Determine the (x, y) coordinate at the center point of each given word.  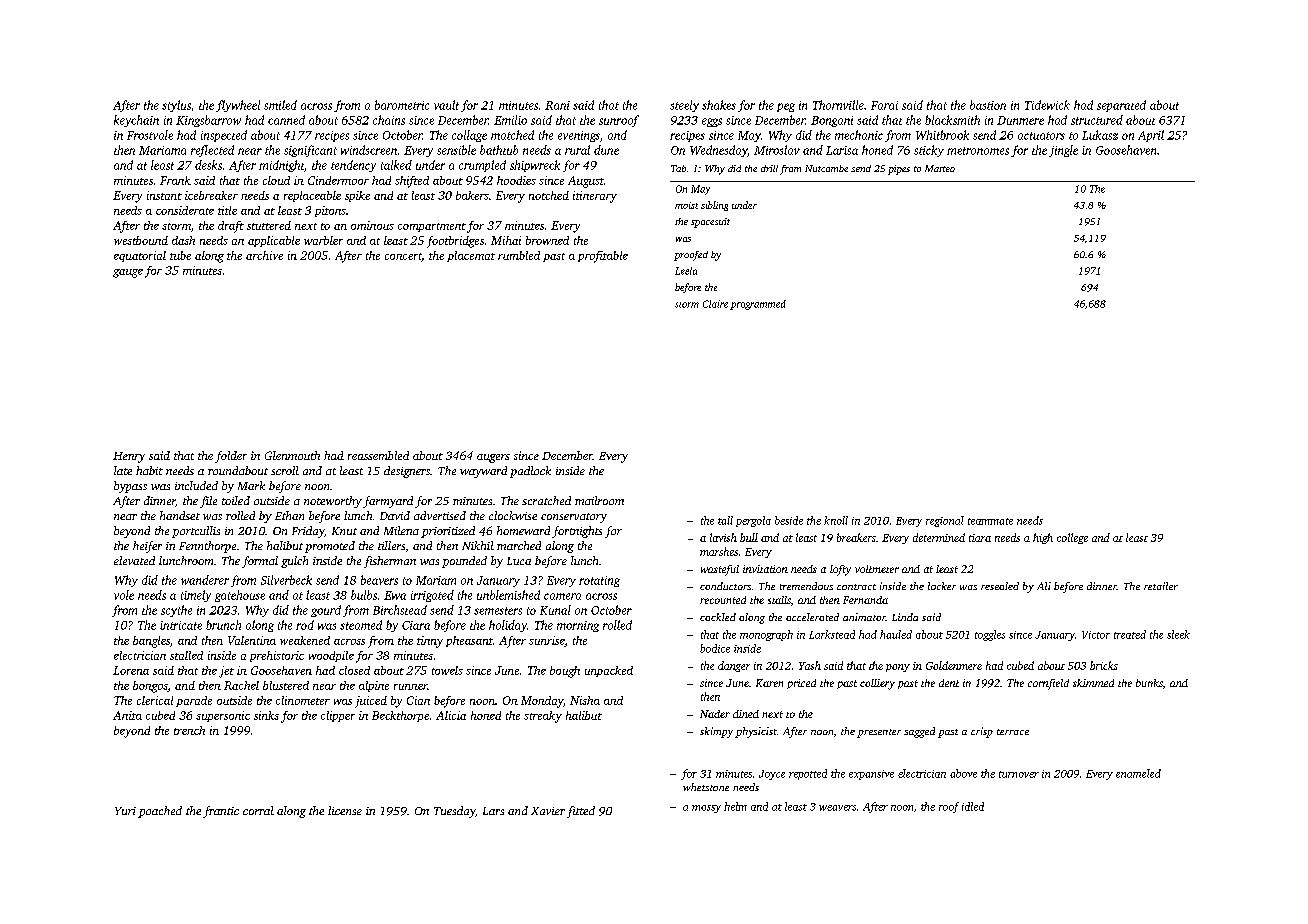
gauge (128, 273)
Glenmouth (292, 455)
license (345, 810)
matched (512, 135)
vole (124, 595)
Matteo (940, 168)
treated (1130, 634)
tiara (980, 538)
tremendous (806, 586)
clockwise (513, 515)
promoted (330, 547)
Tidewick (1047, 105)
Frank (175, 180)
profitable (603, 257)
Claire (715, 304)
